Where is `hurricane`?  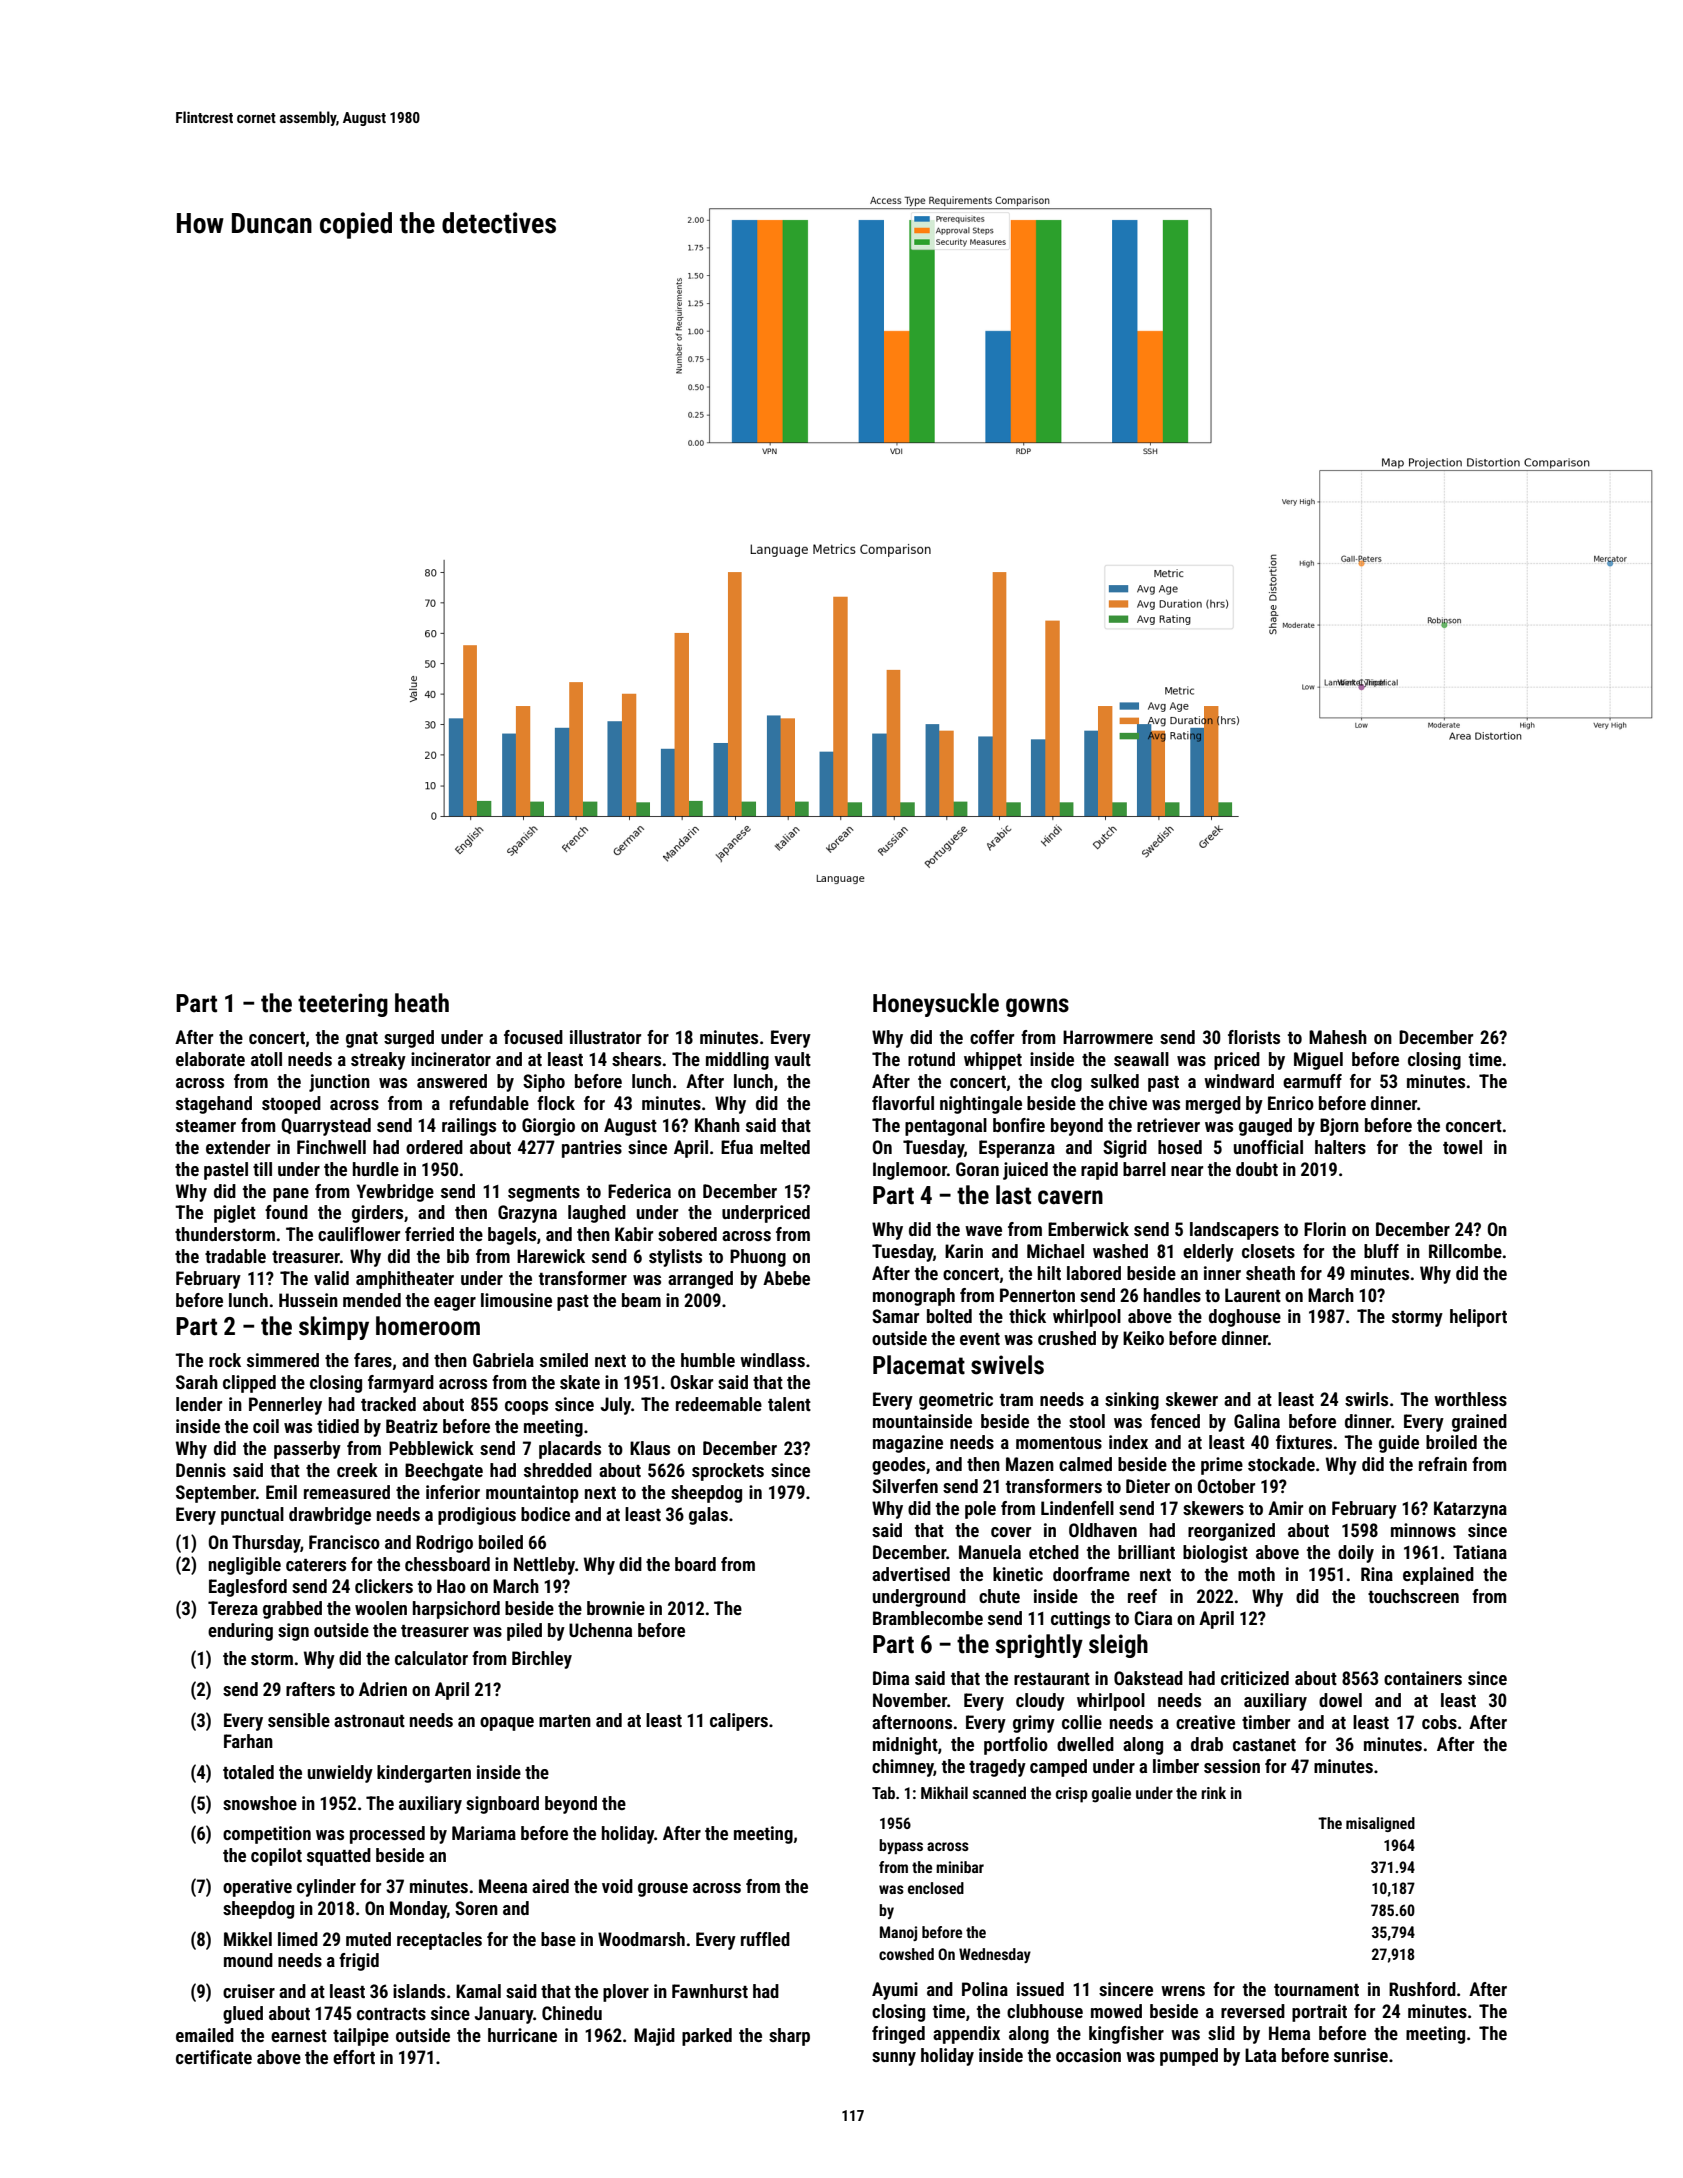
hurricane is located at coordinates (522, 2035).
